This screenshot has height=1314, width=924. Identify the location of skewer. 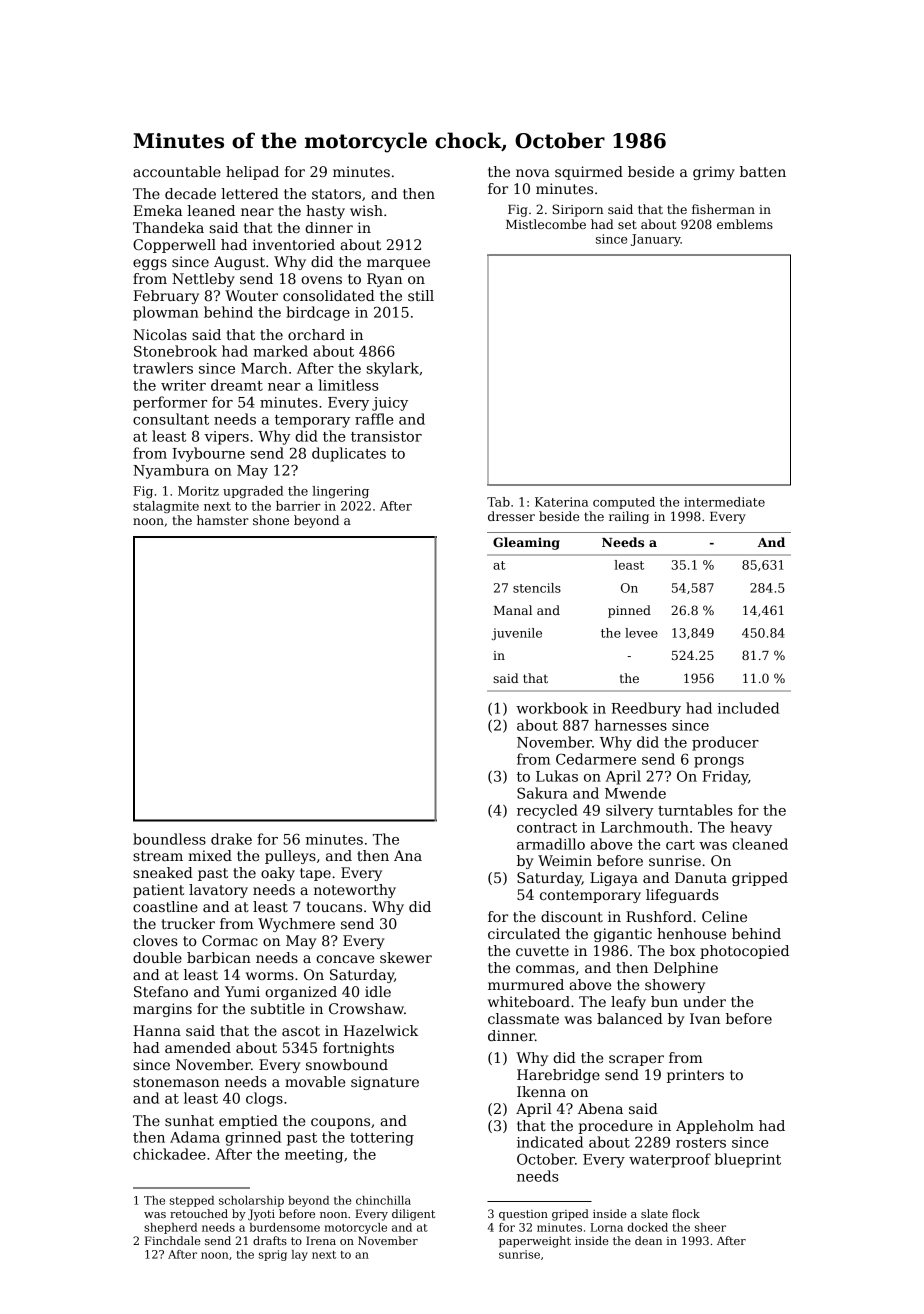
(406, 957).
